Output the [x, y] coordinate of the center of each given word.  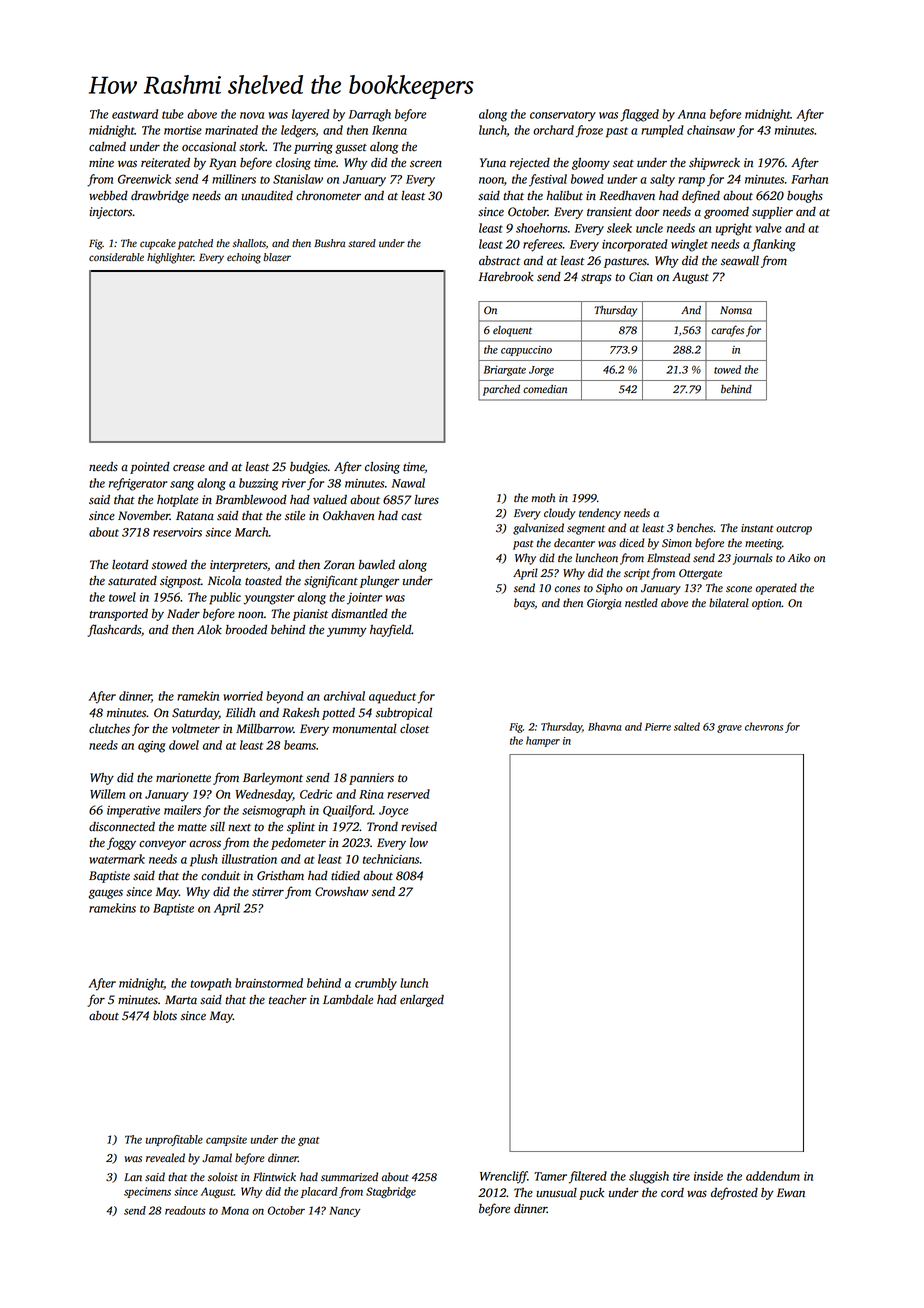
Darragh [370, 115]
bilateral [729, 603]
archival [344, 696]
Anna [692, 114]
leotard [130, 565]
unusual [556, 1193]
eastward [135, 114]
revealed [165, 1158]
